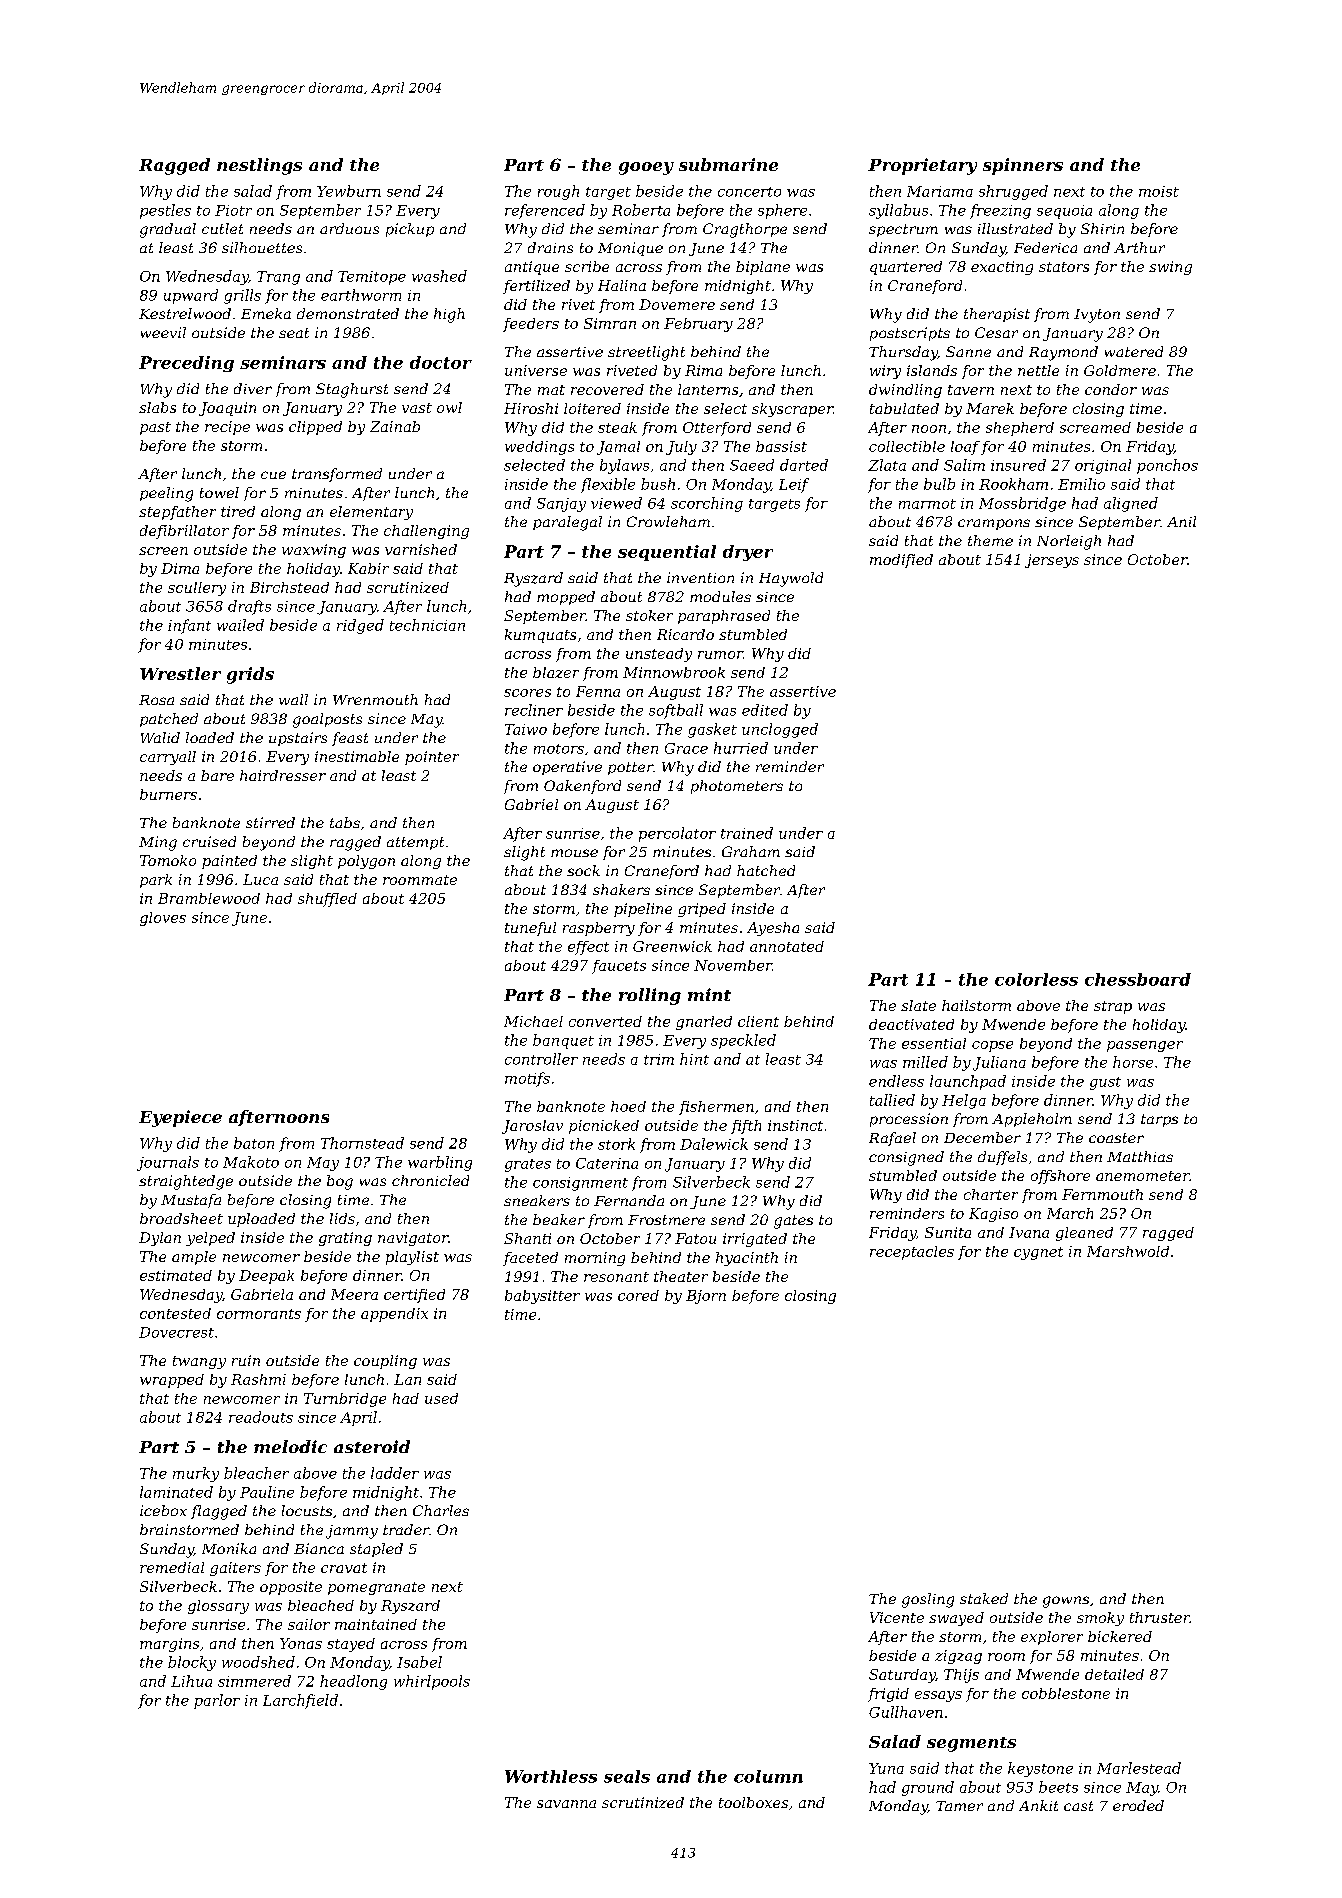 The width and height of the image is (1342, 1898). What do you see at coordinates (1181, 521) in the image?
I see `Anil` at bounding box center [1181, 521].
